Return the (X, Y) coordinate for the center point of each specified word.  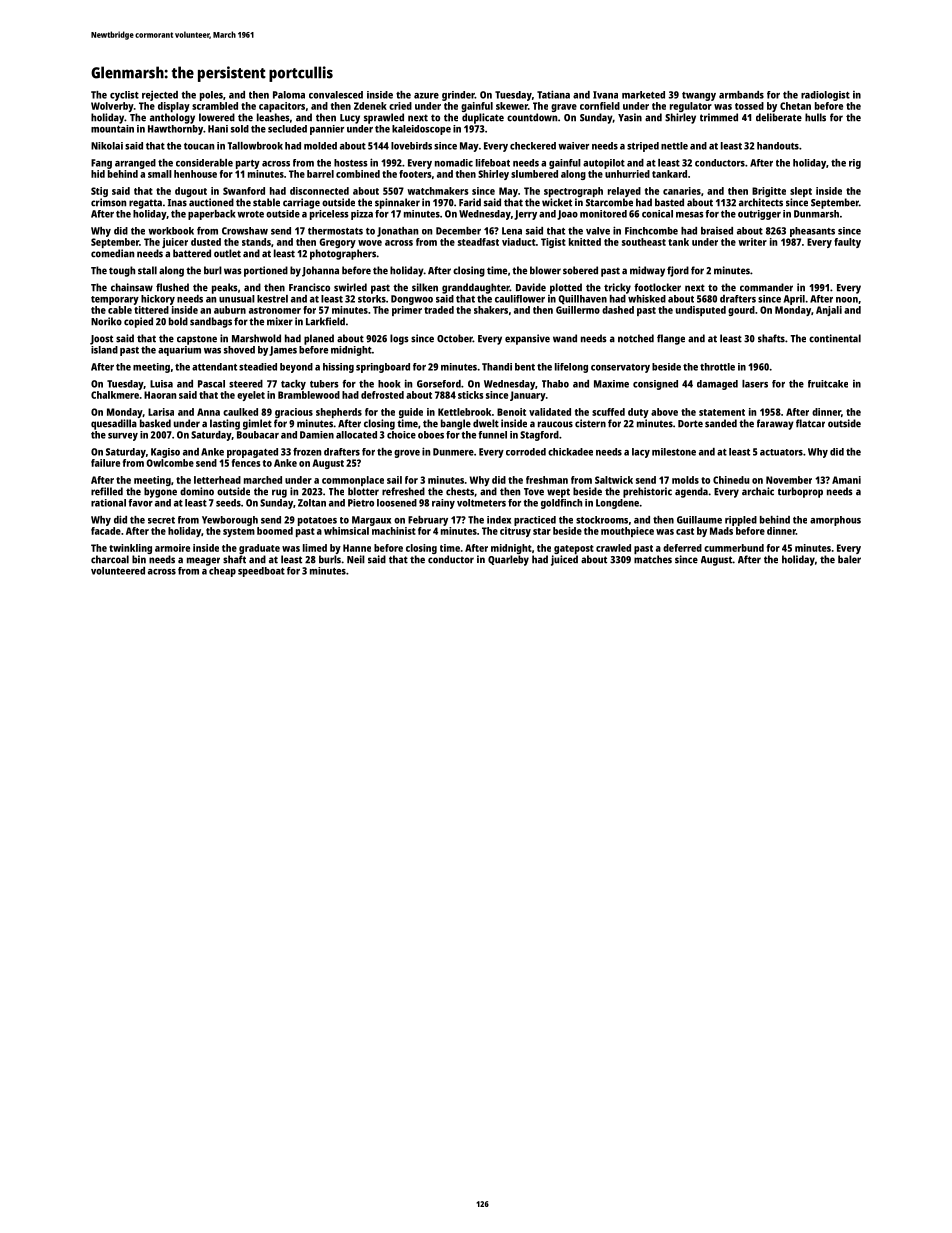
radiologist (825, 96)
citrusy (515, 532)
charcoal (110, 559)
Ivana (605, 95)
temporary (115, 300)
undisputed (701, 311)
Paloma (289, 95)
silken (425, 287)
